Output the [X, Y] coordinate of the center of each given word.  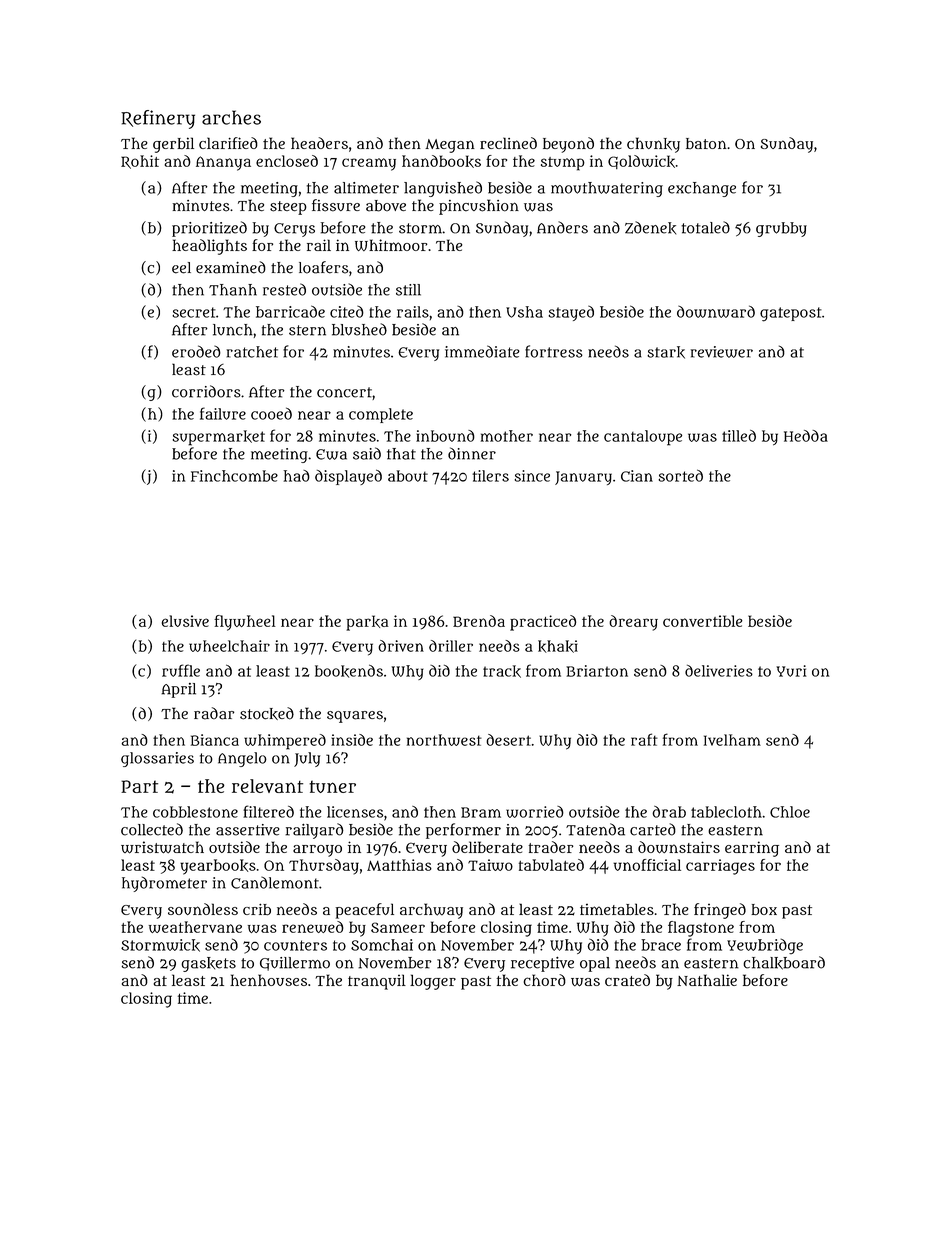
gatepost [791, 314]
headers [319, 143]
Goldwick [641, 162]
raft [644, 739]
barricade [290, 311]
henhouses [268, 980]
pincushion [479, 207]
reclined [508, 143]
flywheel [245, 623]
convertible [703, 621]
